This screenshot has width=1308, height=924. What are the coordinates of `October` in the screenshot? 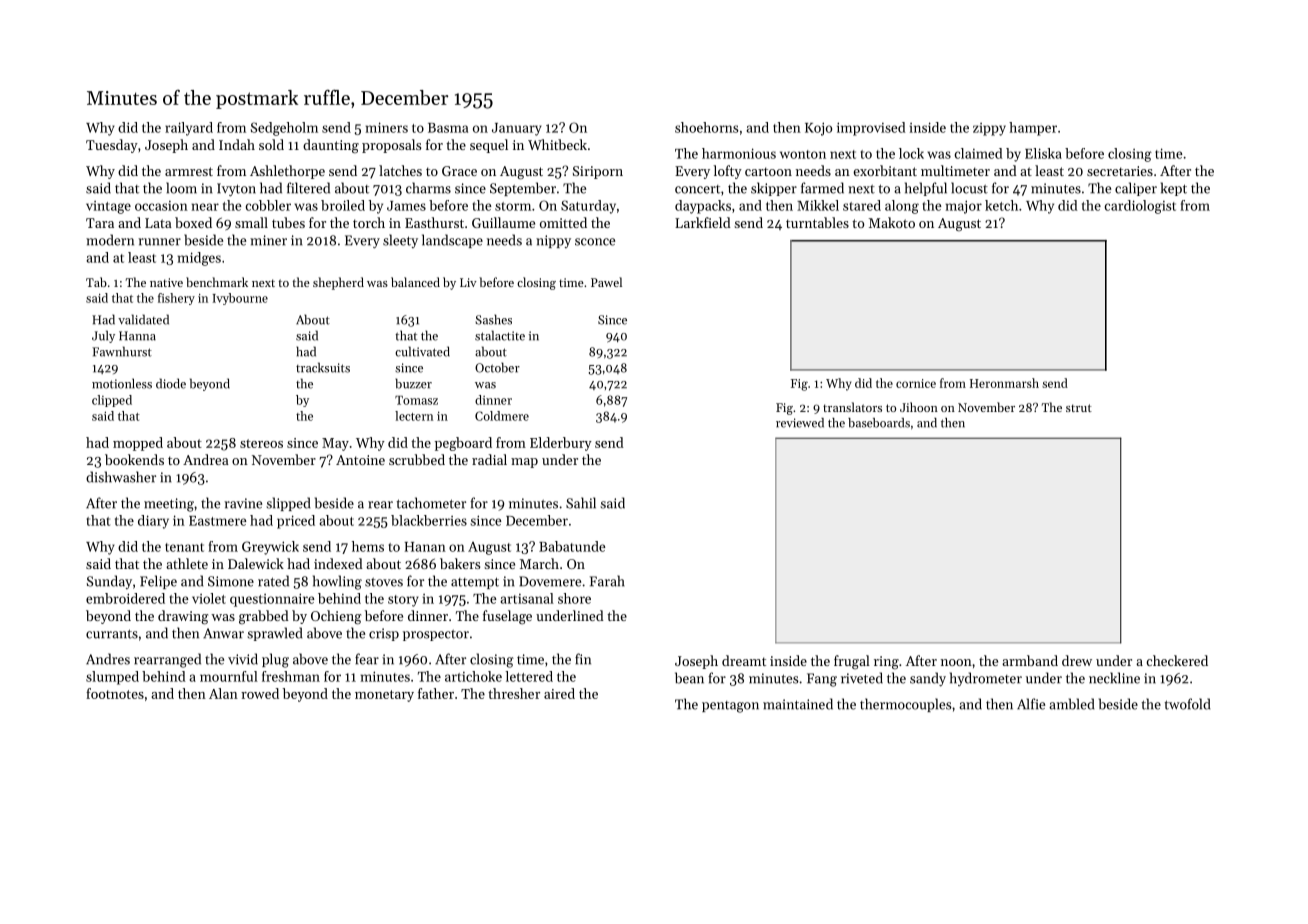 It's located at (497, 367).
